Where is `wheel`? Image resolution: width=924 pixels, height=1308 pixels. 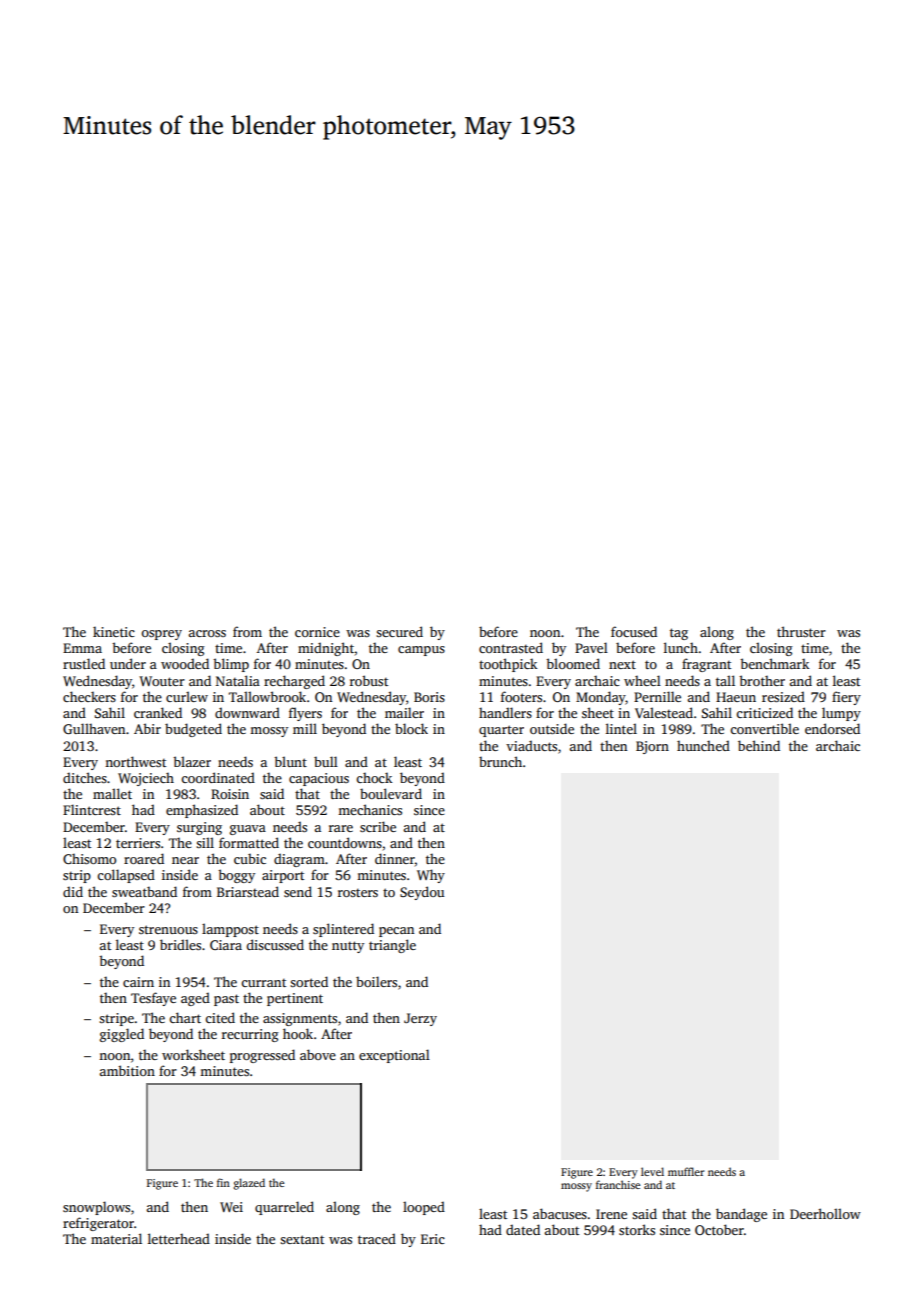 wheel is located at coordinates (642, 680).
